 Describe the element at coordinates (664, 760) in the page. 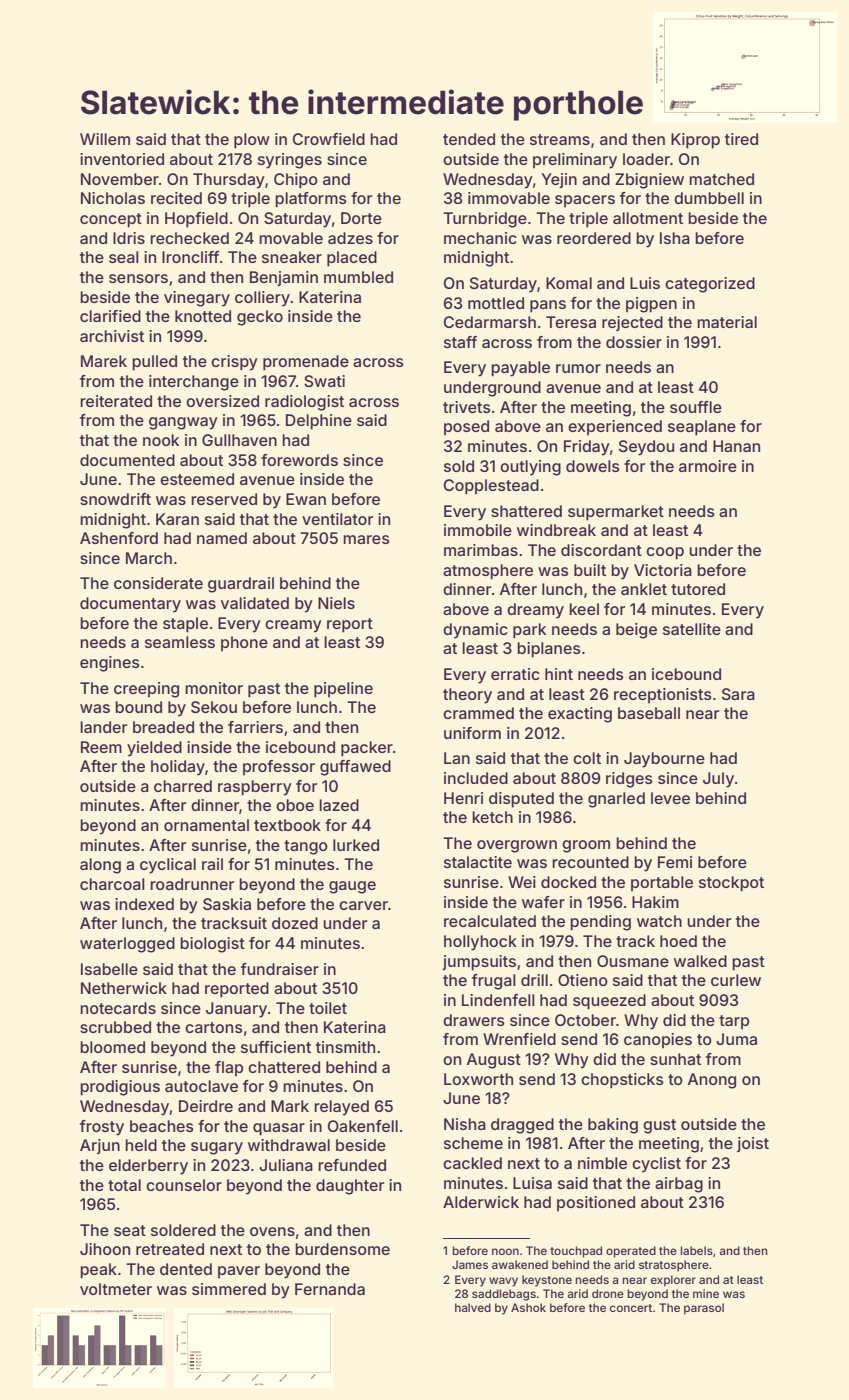

I see `Jaybourne` at that location.
